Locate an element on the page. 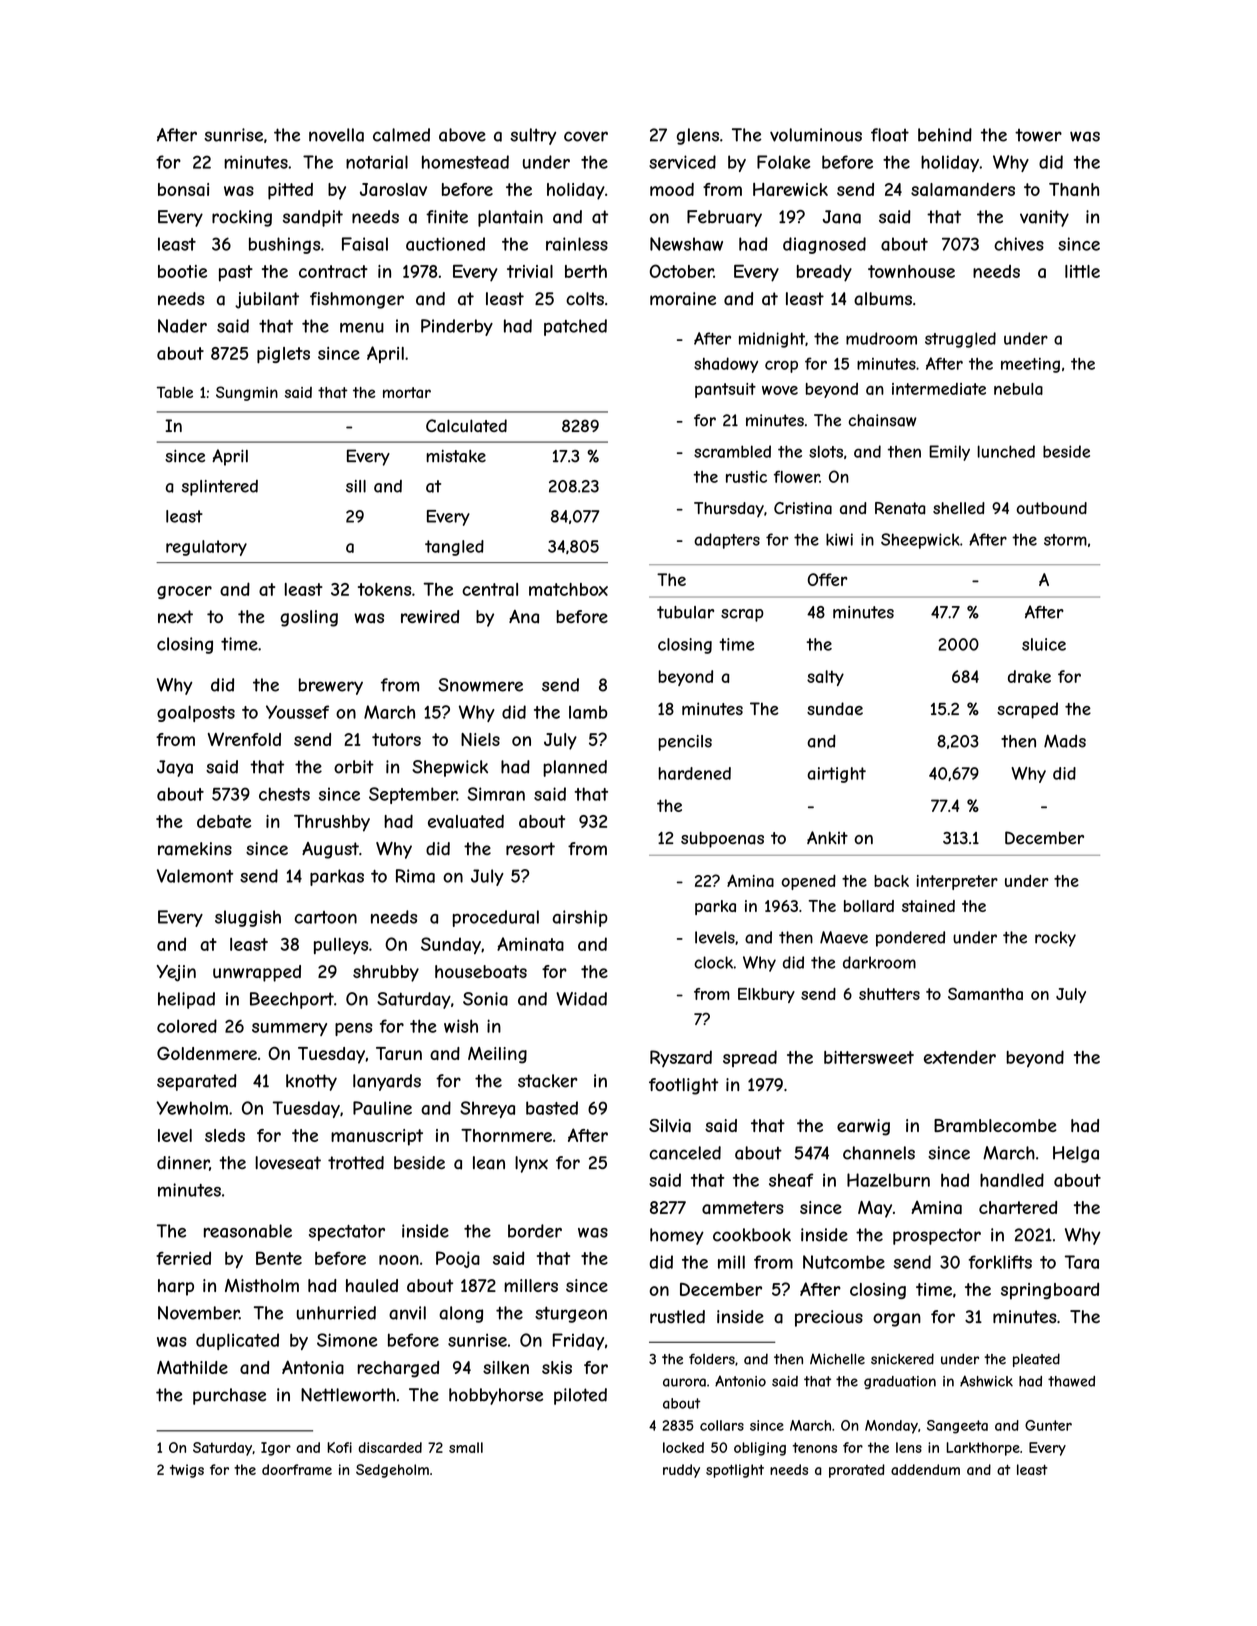  float is located at coordinates (890, 135).
